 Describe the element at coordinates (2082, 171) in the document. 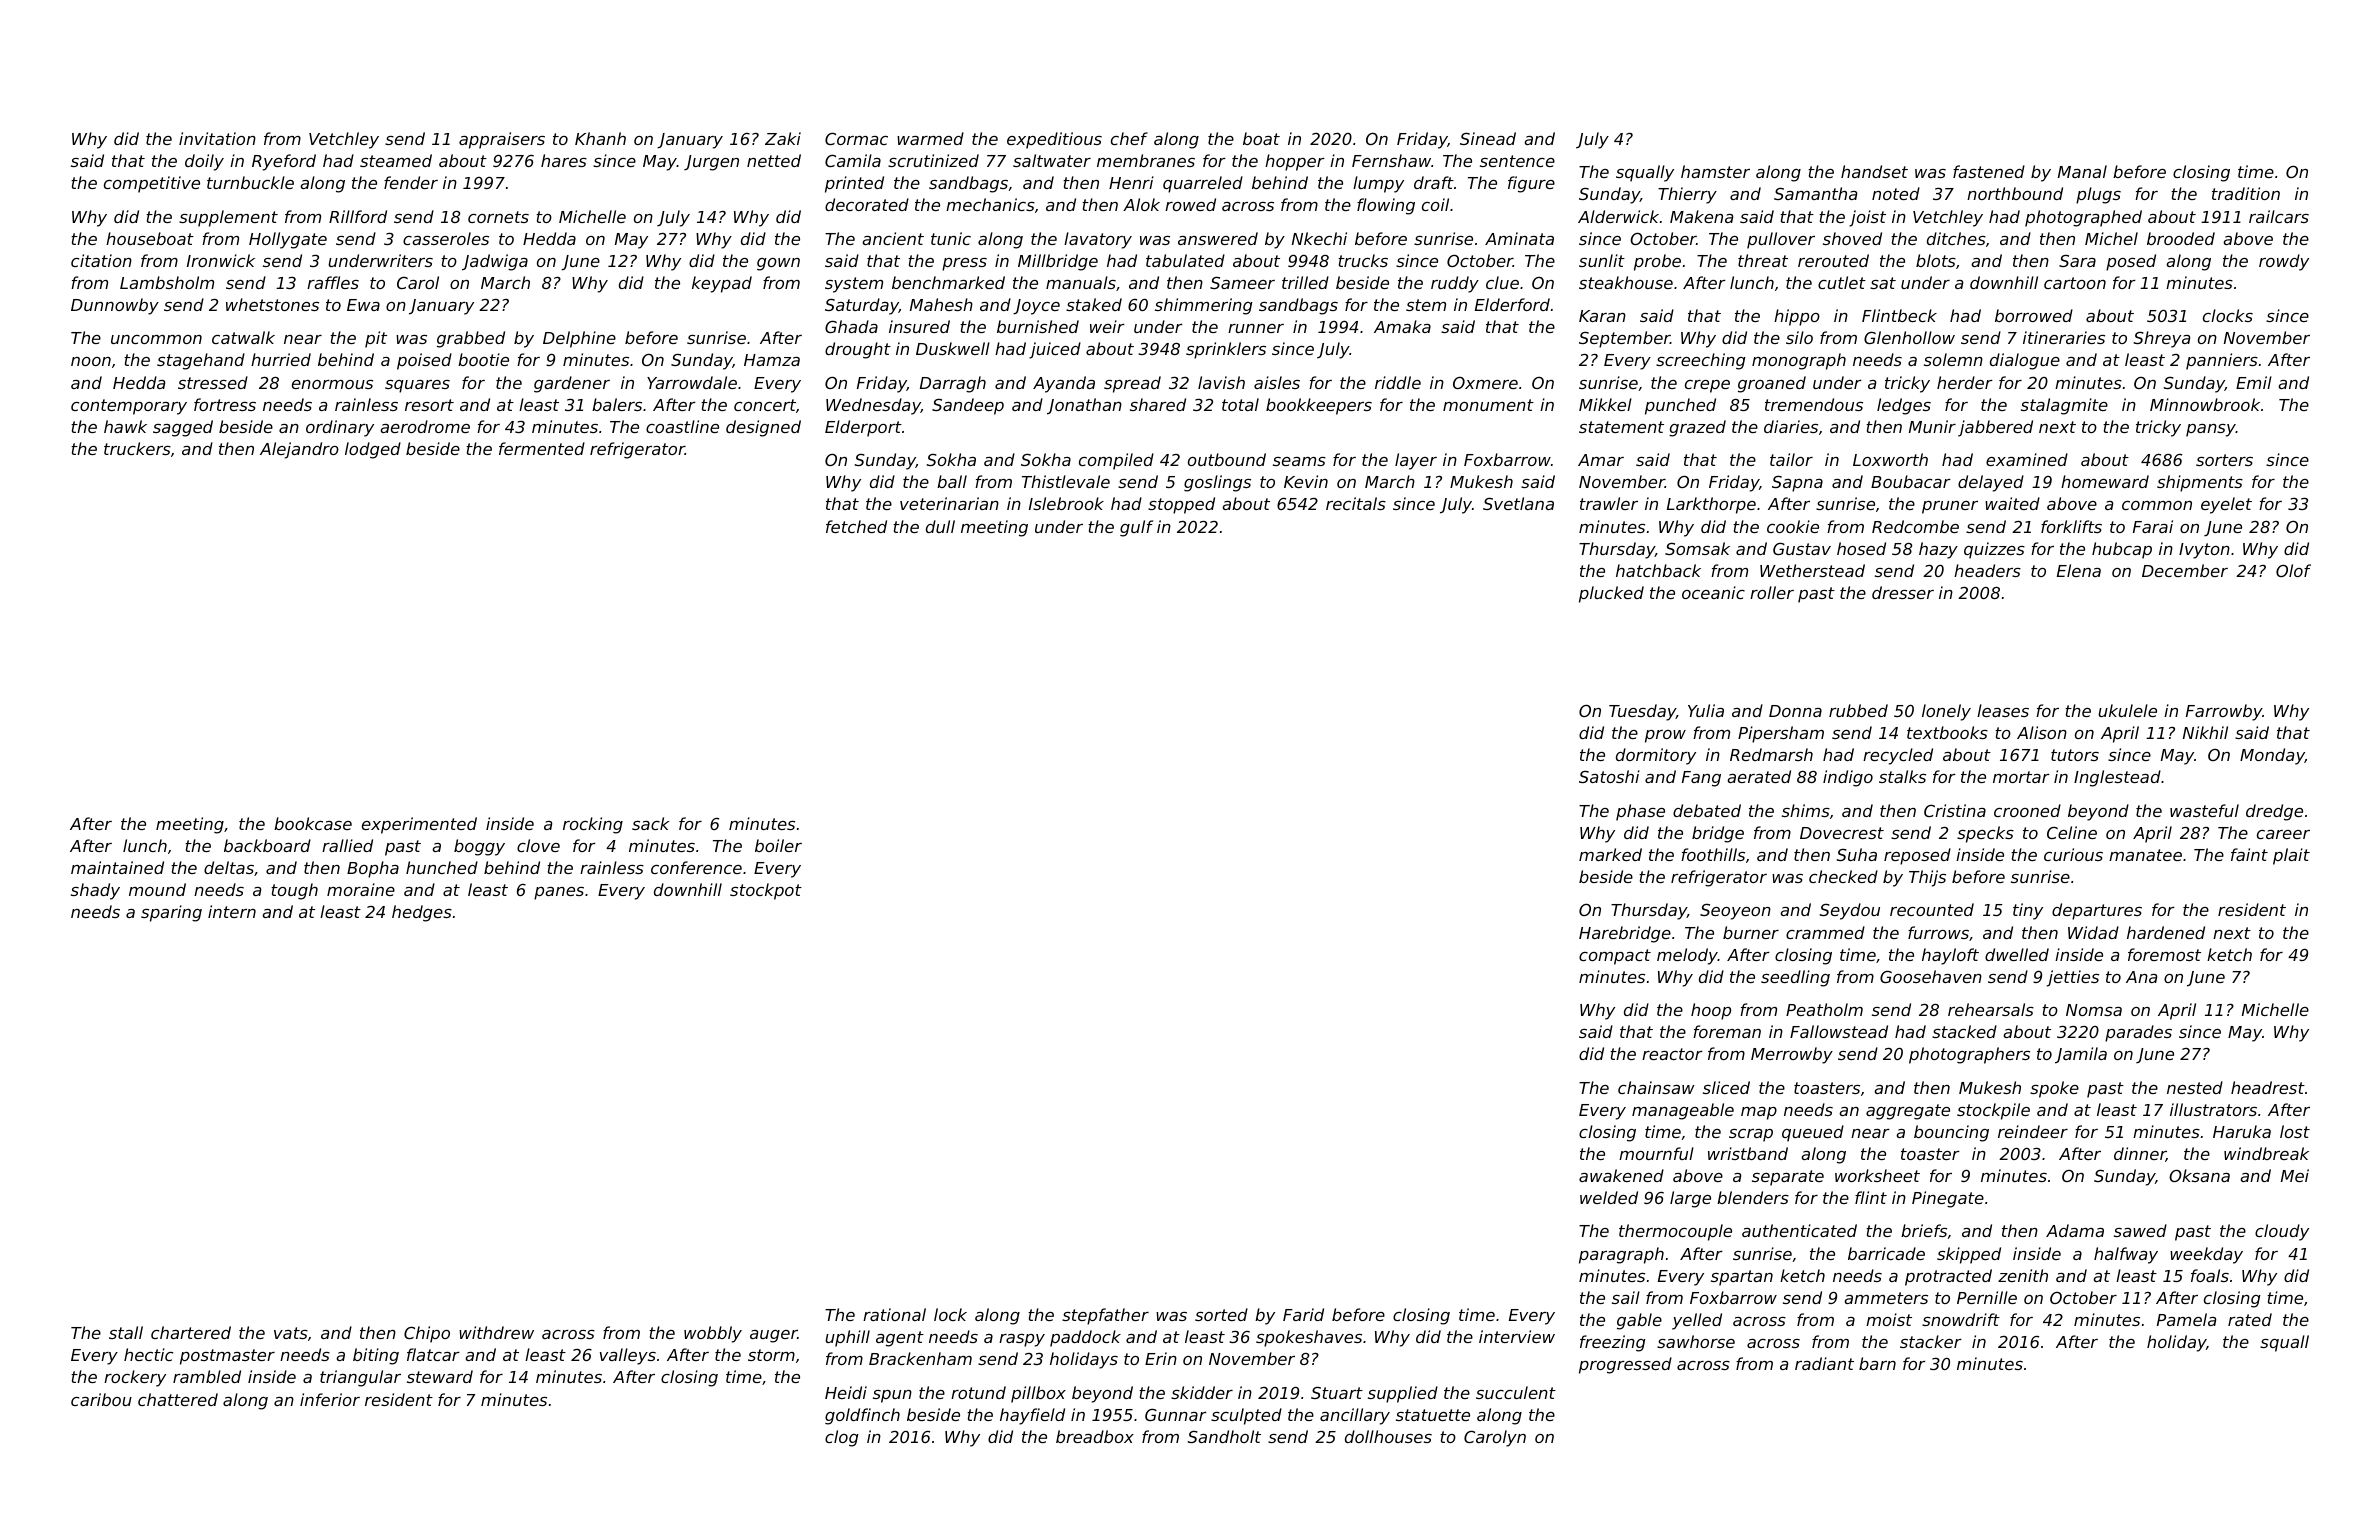

I see `Manal` at that location.
